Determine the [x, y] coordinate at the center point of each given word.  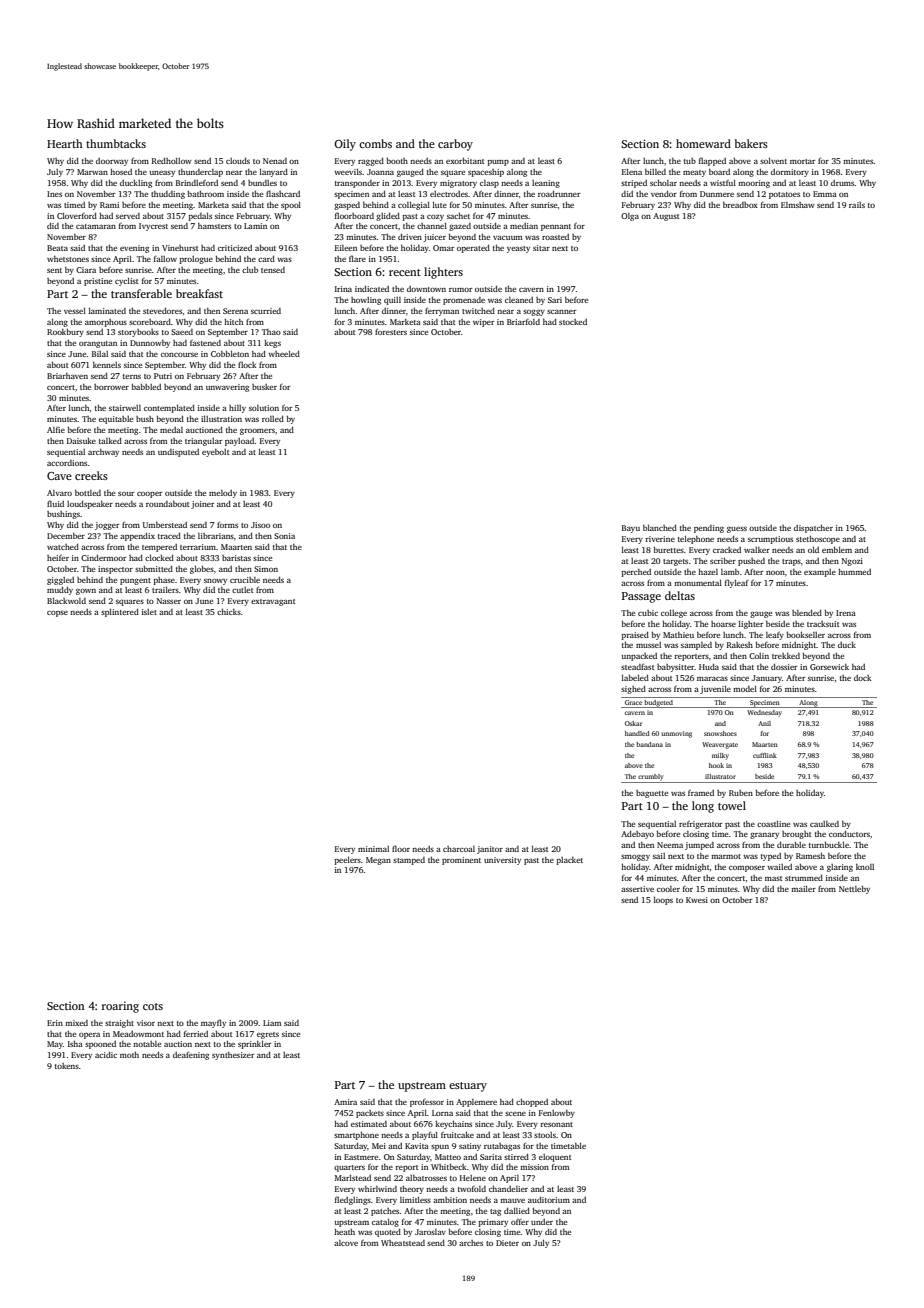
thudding [168, 195]
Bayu [631, 529]
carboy [455, 145]
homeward [703, 143]
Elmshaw [798, 205]
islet [149, 612]
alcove [346, 1243]
